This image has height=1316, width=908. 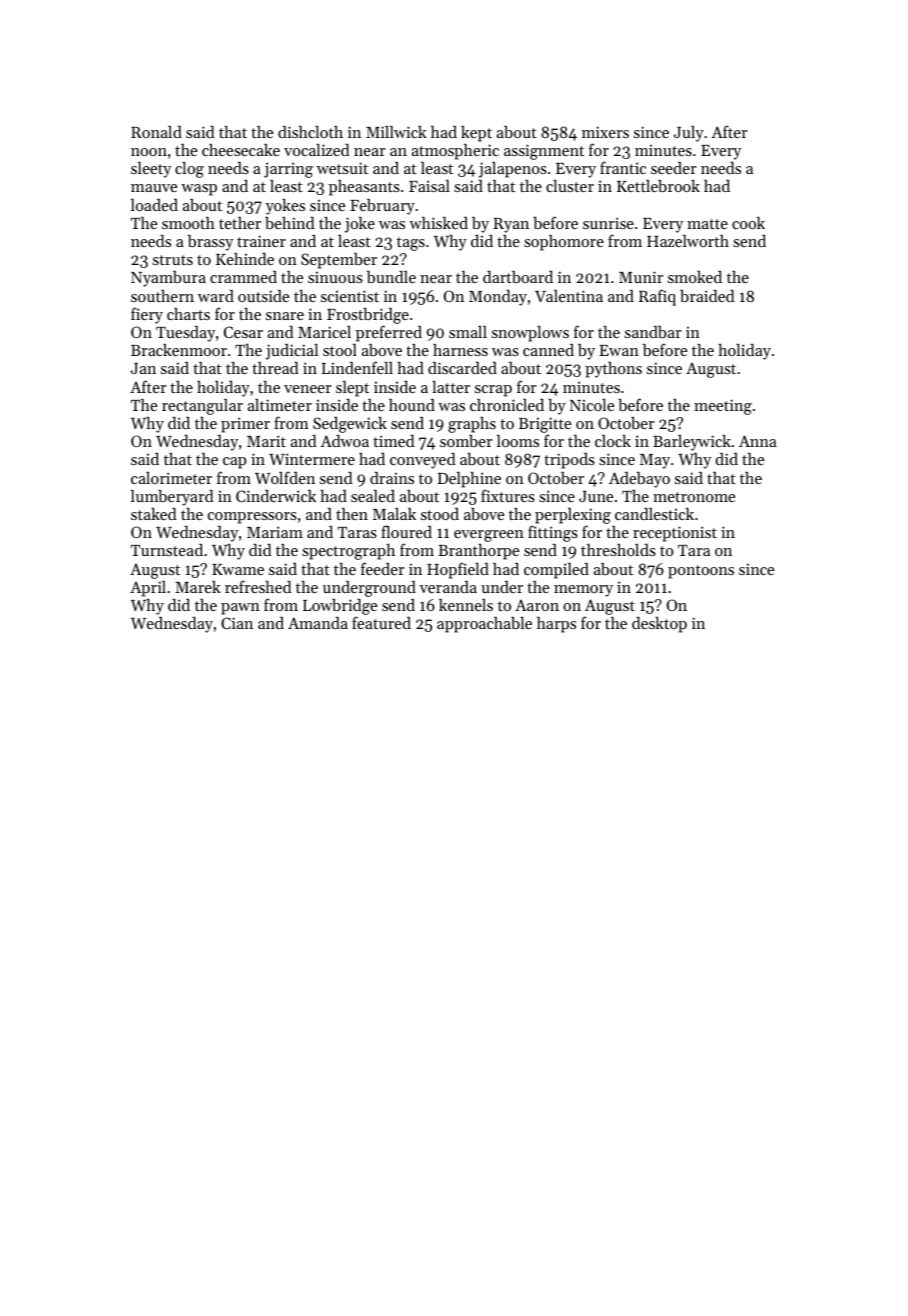 I want to click on ward, so click(x=216, y=296).
